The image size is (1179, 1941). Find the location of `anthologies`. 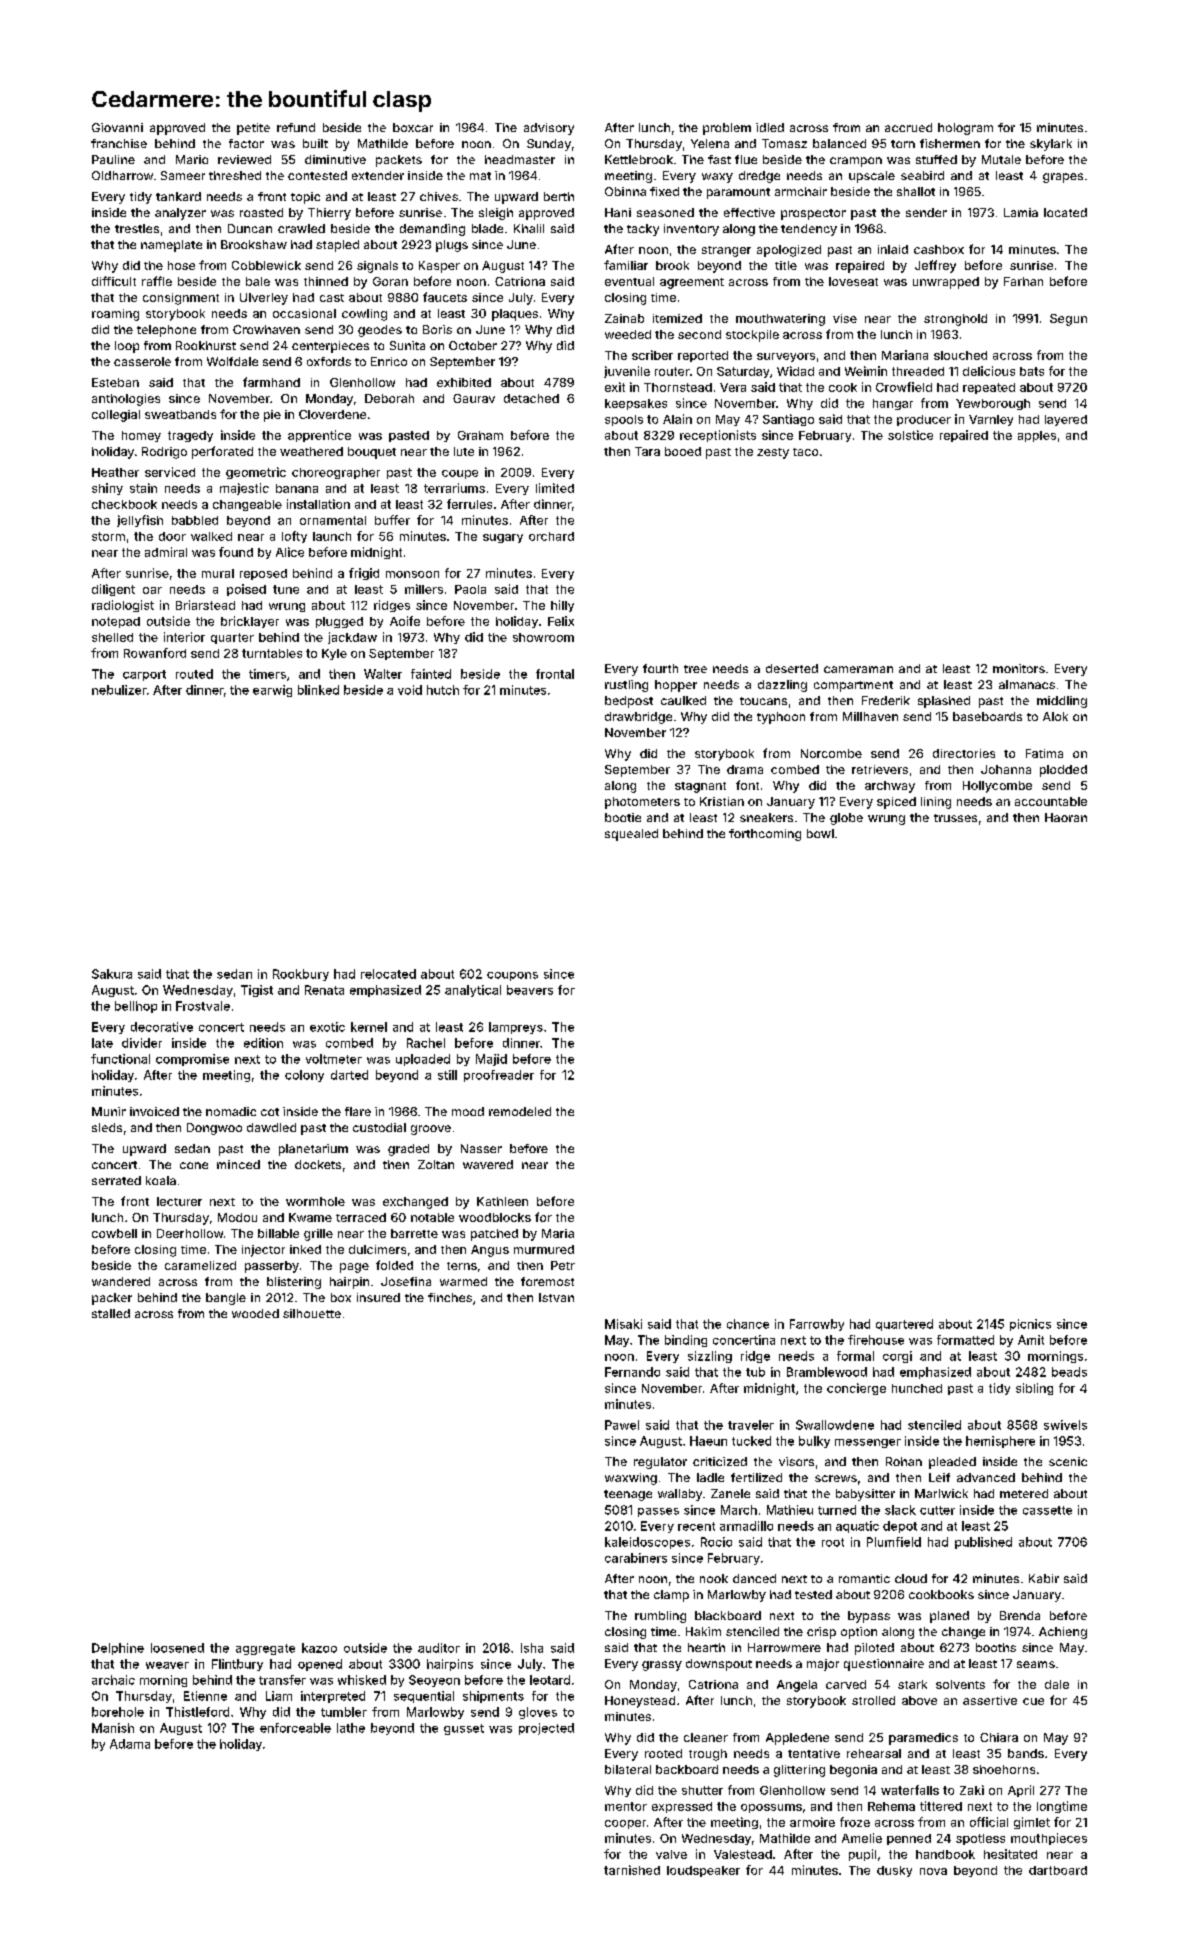

anthologies is located at coordinates (126, 400).
